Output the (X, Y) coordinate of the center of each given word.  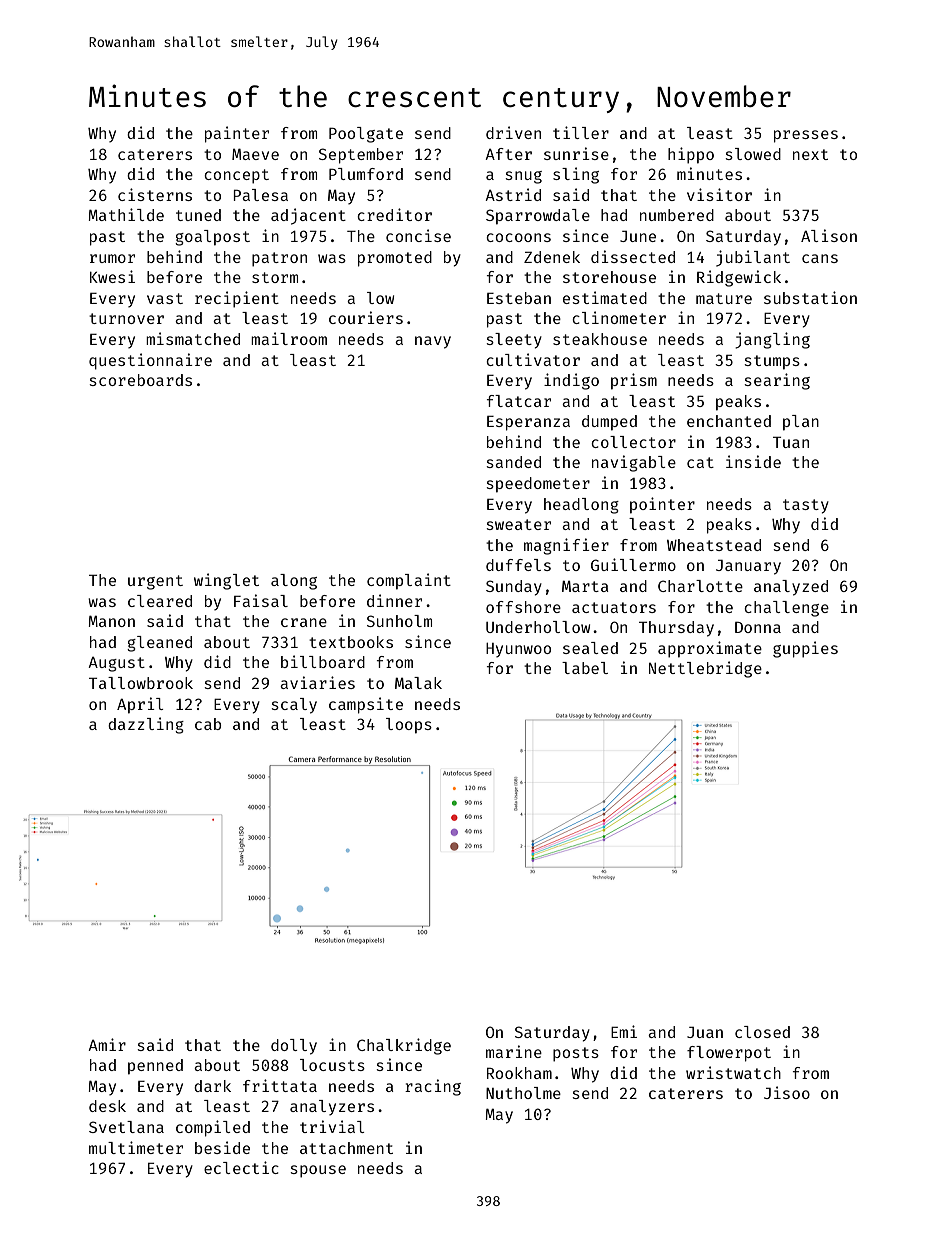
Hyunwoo (518, 650)
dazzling (146, 725)
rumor (112, 258)
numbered (677, 215)
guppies (805, 649)
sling (576, 175)
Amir (107, 1044)
